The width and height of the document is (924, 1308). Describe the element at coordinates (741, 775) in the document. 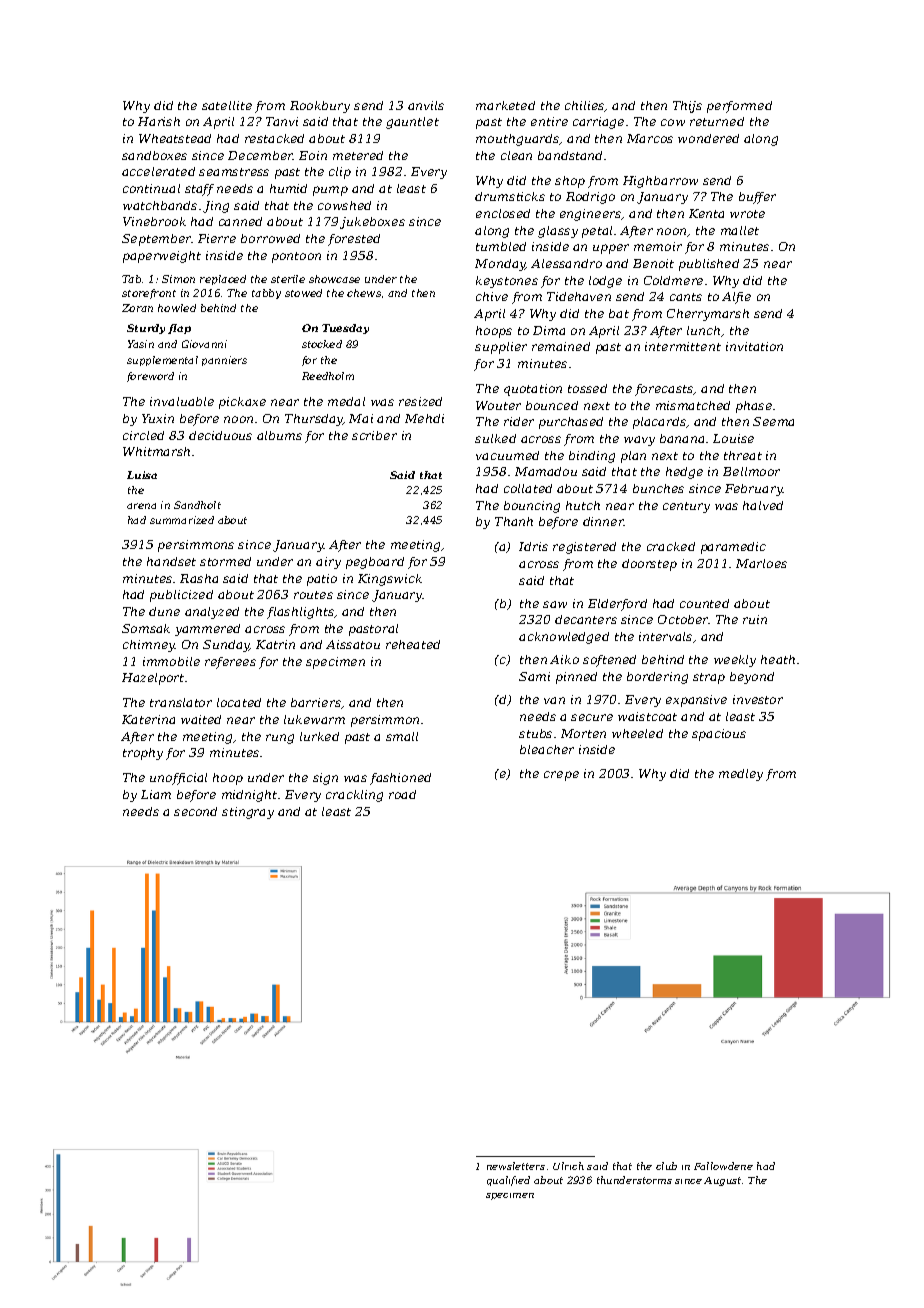

I see `medley` at that location.
